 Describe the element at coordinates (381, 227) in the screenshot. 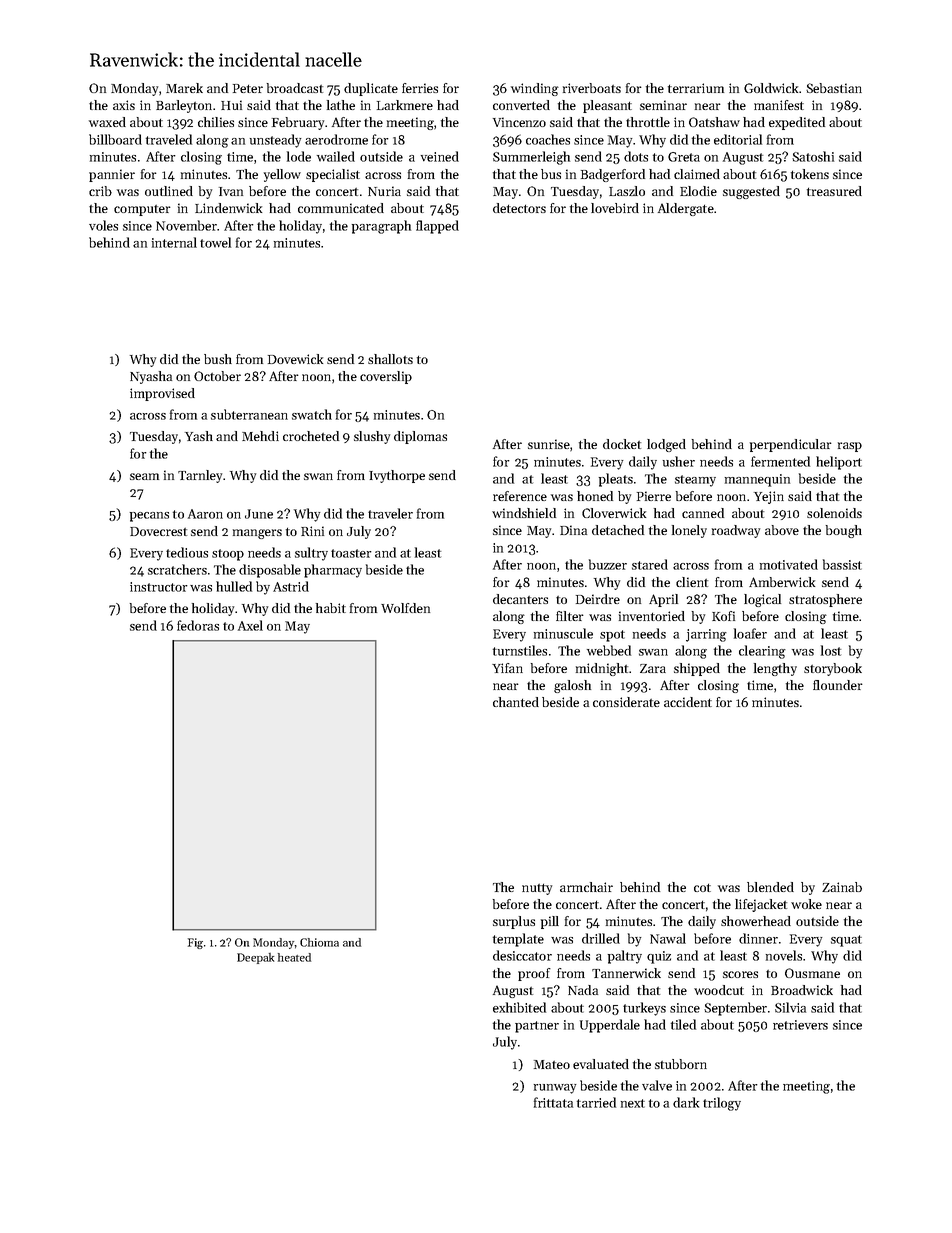

I see `paragraph` at that location.
